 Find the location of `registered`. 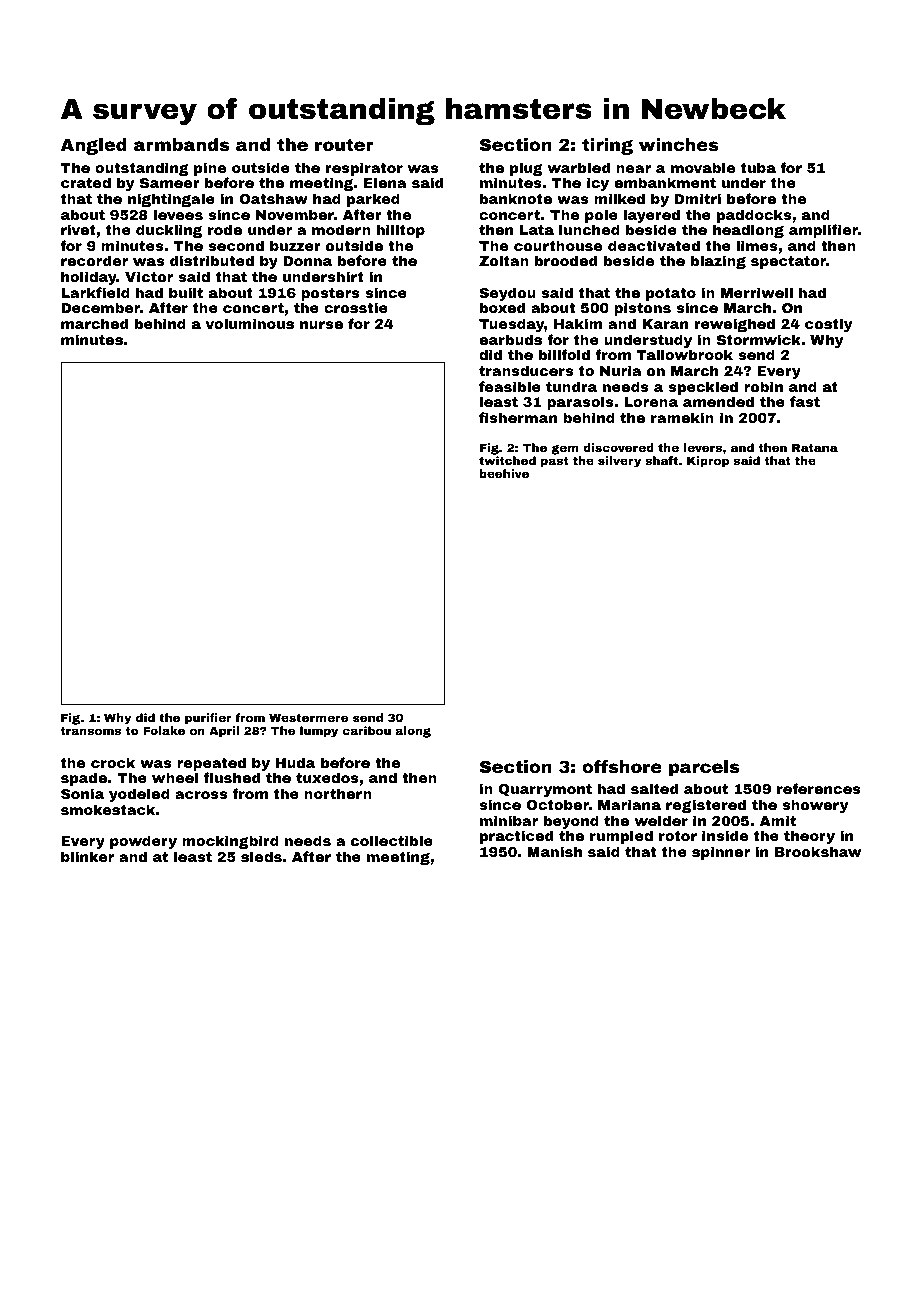

registered is located at coordinates (706, 806).
